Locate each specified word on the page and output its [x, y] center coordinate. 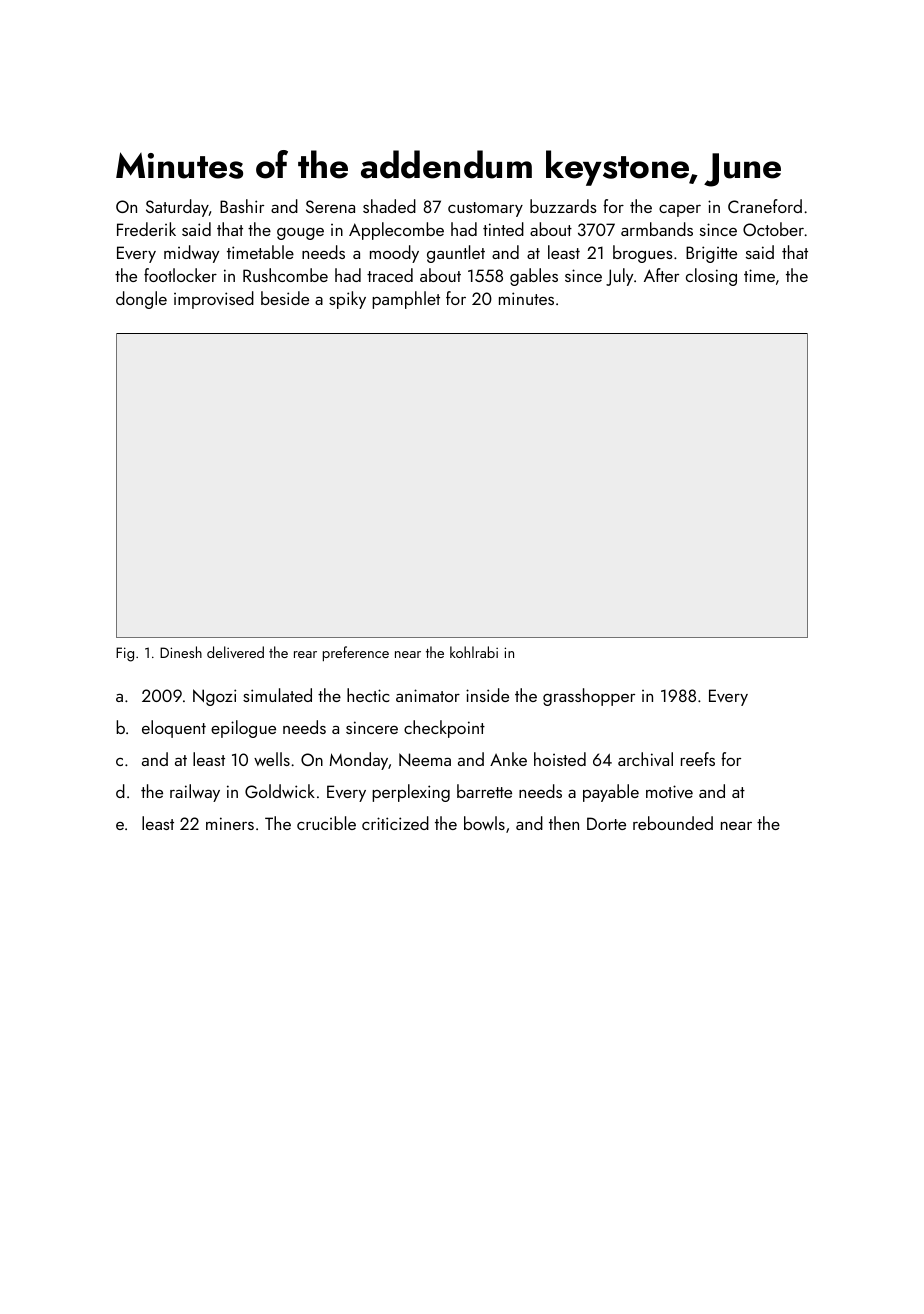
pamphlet [406, 300]
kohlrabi [474, 652]
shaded [389, 206]
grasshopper [589, 697]
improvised [214, 300]
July [619, 277]
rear [305, 654]
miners [230, 823]
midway [191, 254]
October [773, 229]
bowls [484, 823]
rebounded [673, 823]
